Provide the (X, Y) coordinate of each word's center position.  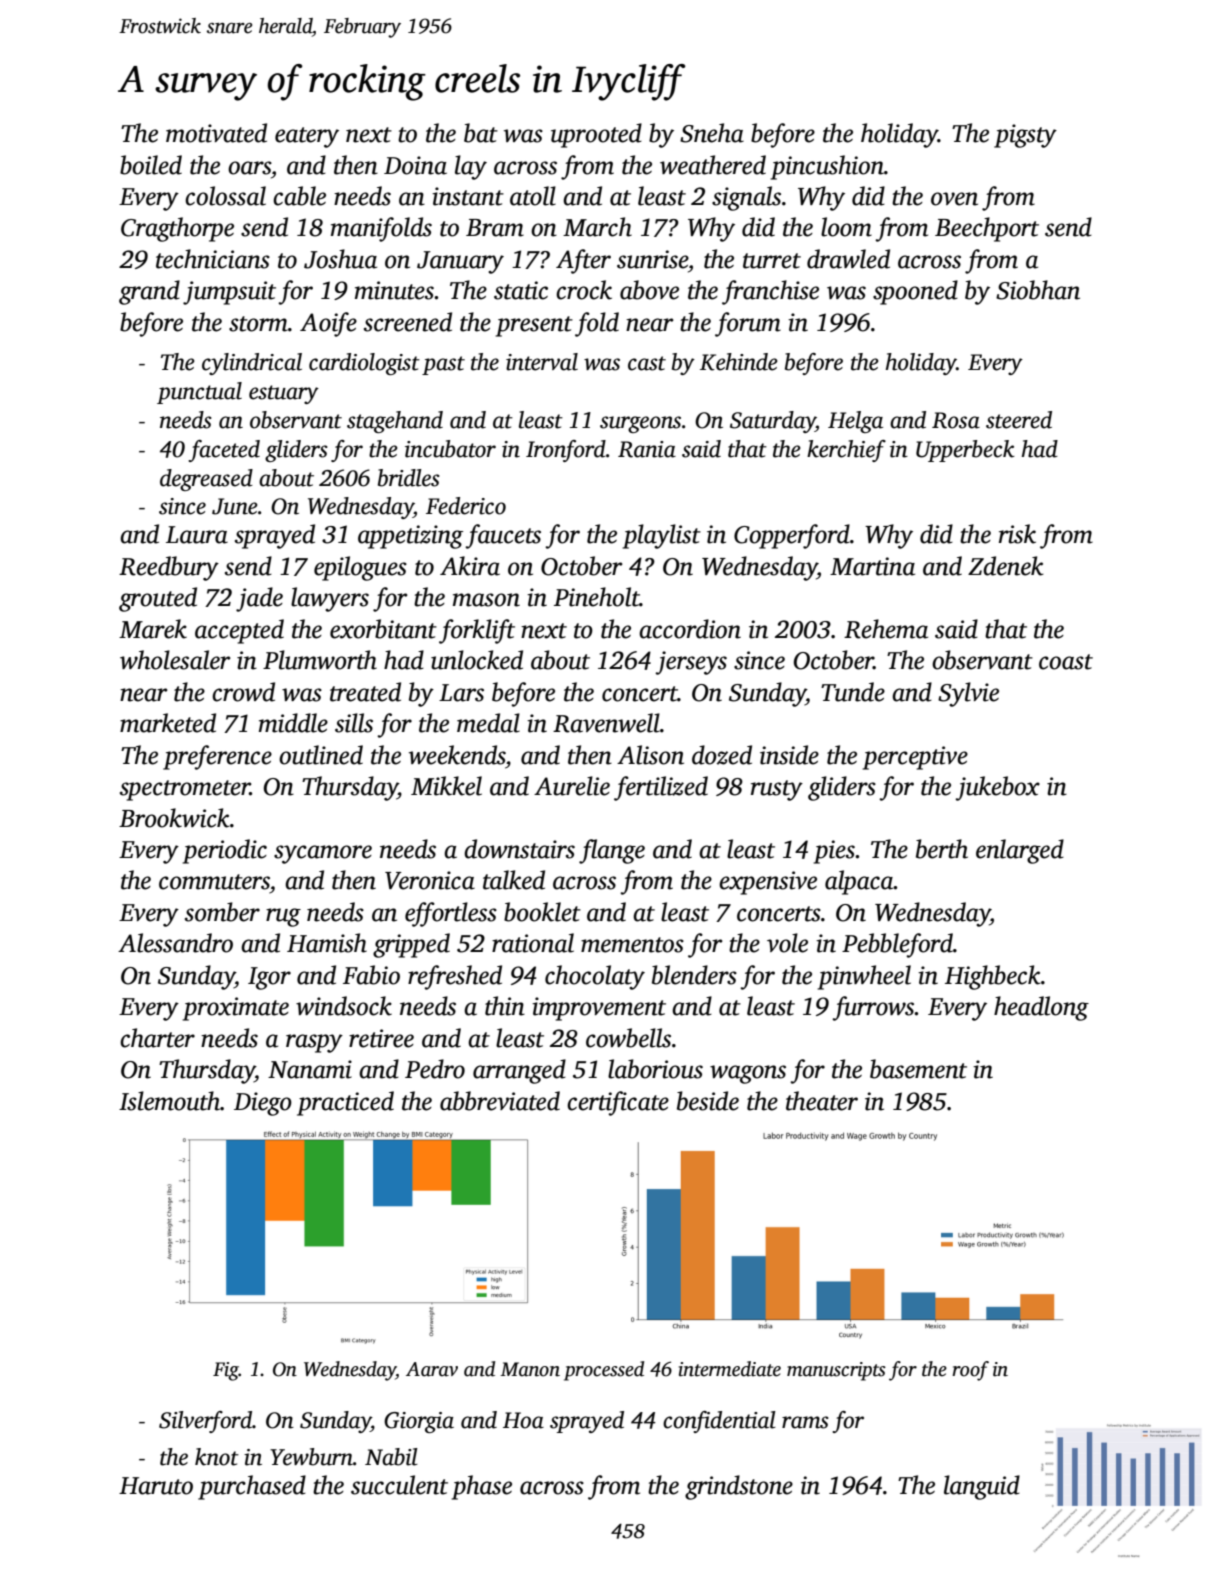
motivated (216, 133)
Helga (855, 422)
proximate (236, 1009)
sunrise (652, 259)
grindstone (739, 1487)
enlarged (1020, 851)
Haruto (156, 1486)
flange (612, 851)
